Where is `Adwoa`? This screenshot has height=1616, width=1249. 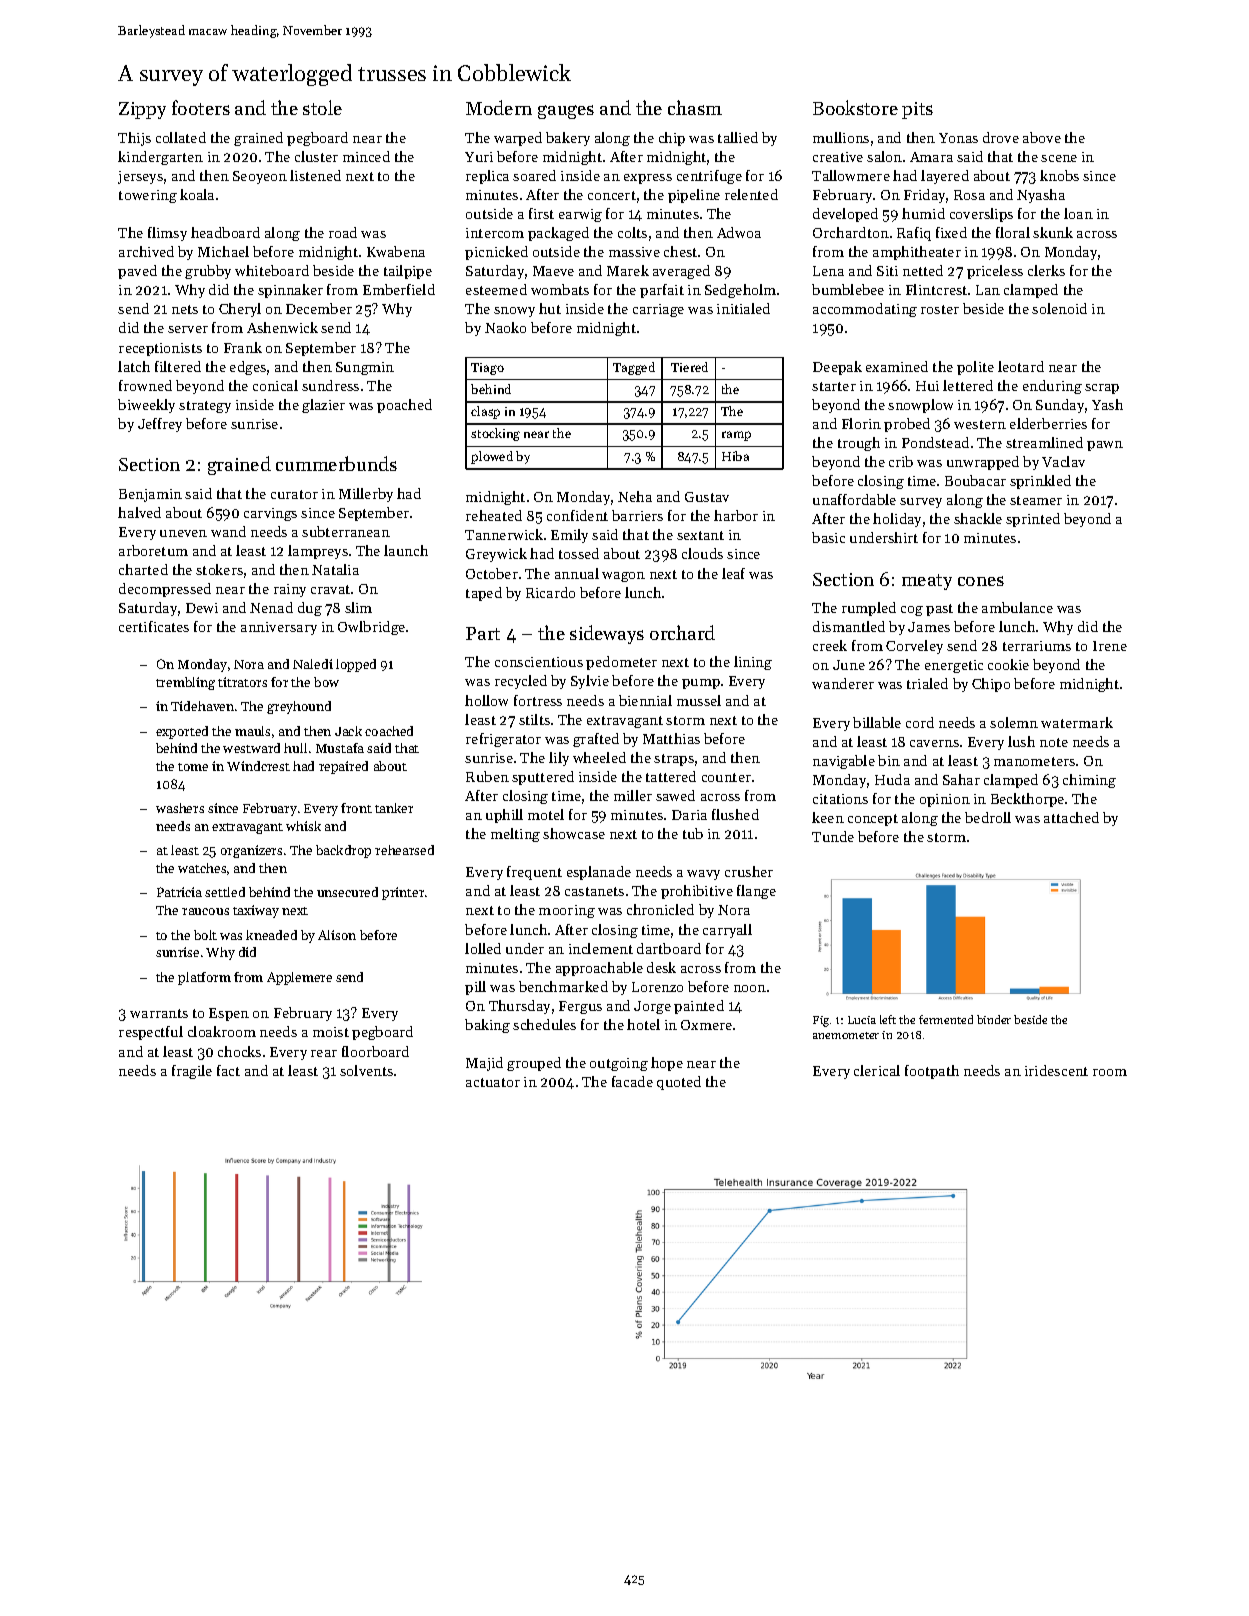 Adwoa is located at coordinates (739, 232).
